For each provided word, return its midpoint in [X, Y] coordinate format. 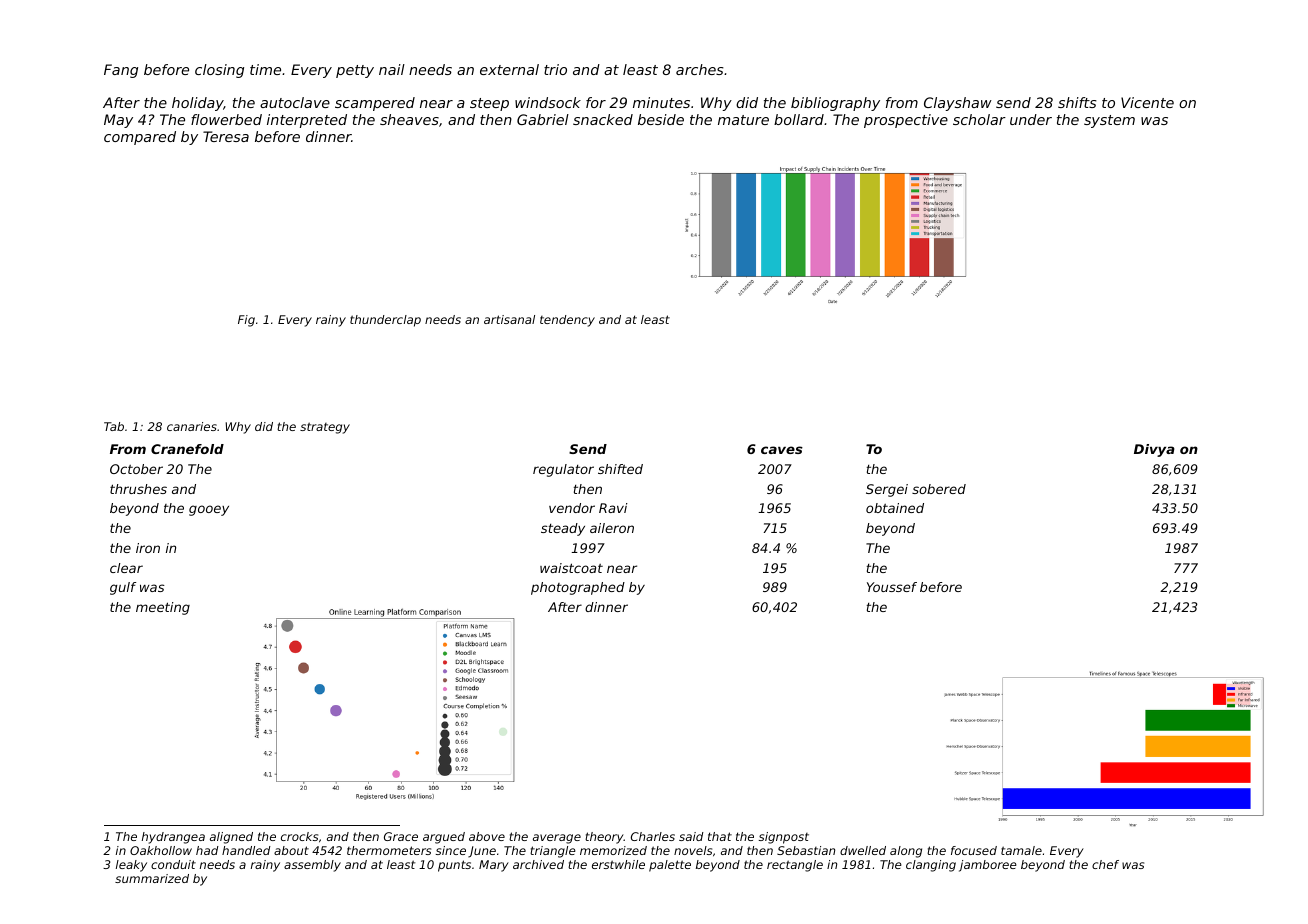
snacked [603, 119]
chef [1105, 864]
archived [538, 864]
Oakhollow [161, 850]
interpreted [307, 121]
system [1109, 121]
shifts [1077, 102]
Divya [1154, 450]
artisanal [509, 319]
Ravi [613, 508]
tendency [567, 321]
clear [126, 568]
